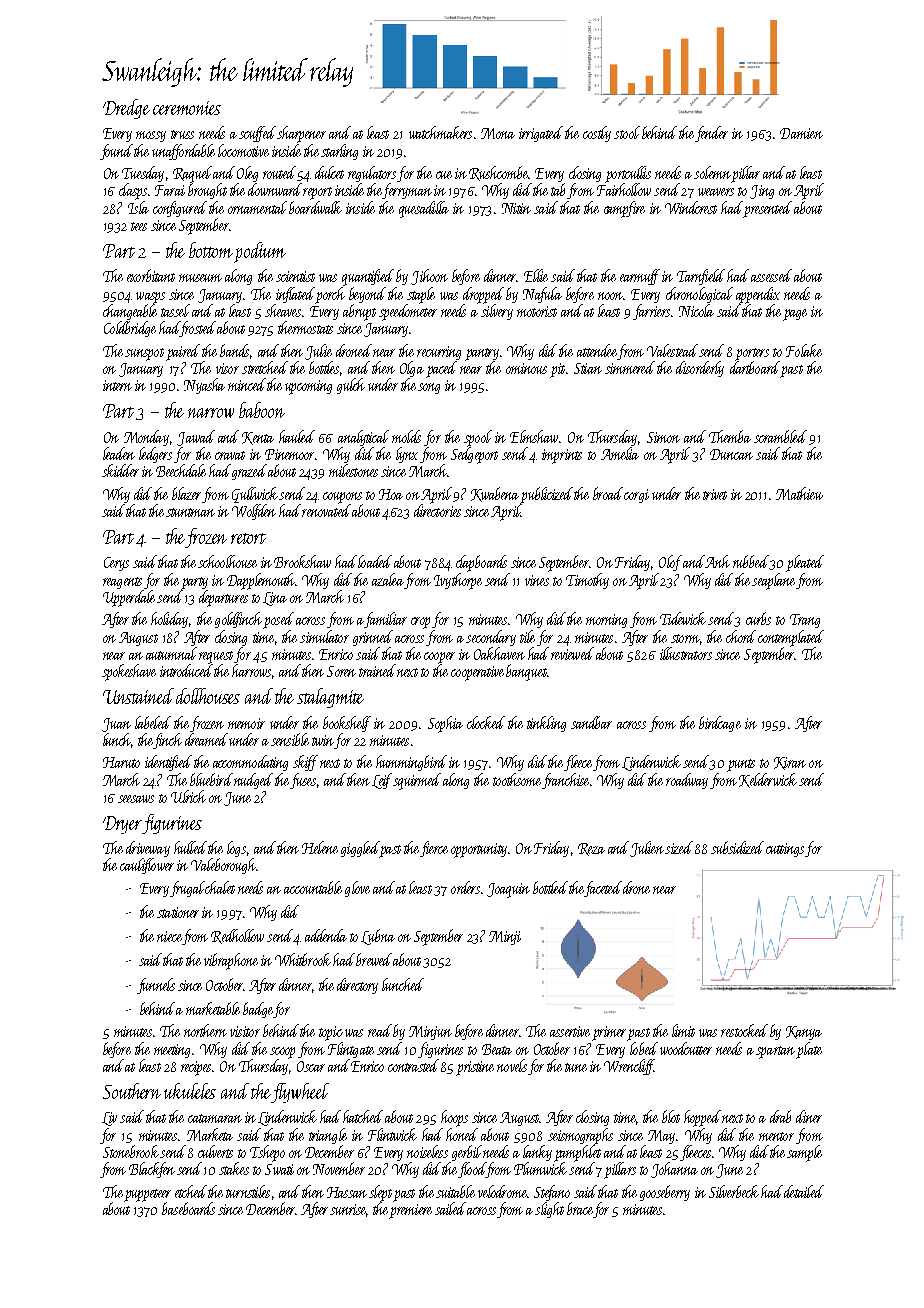 The width and height of the image is (924, 1308). Describe the element at coordinates (537, 1153) in the image. I see `lanky` at that location.
